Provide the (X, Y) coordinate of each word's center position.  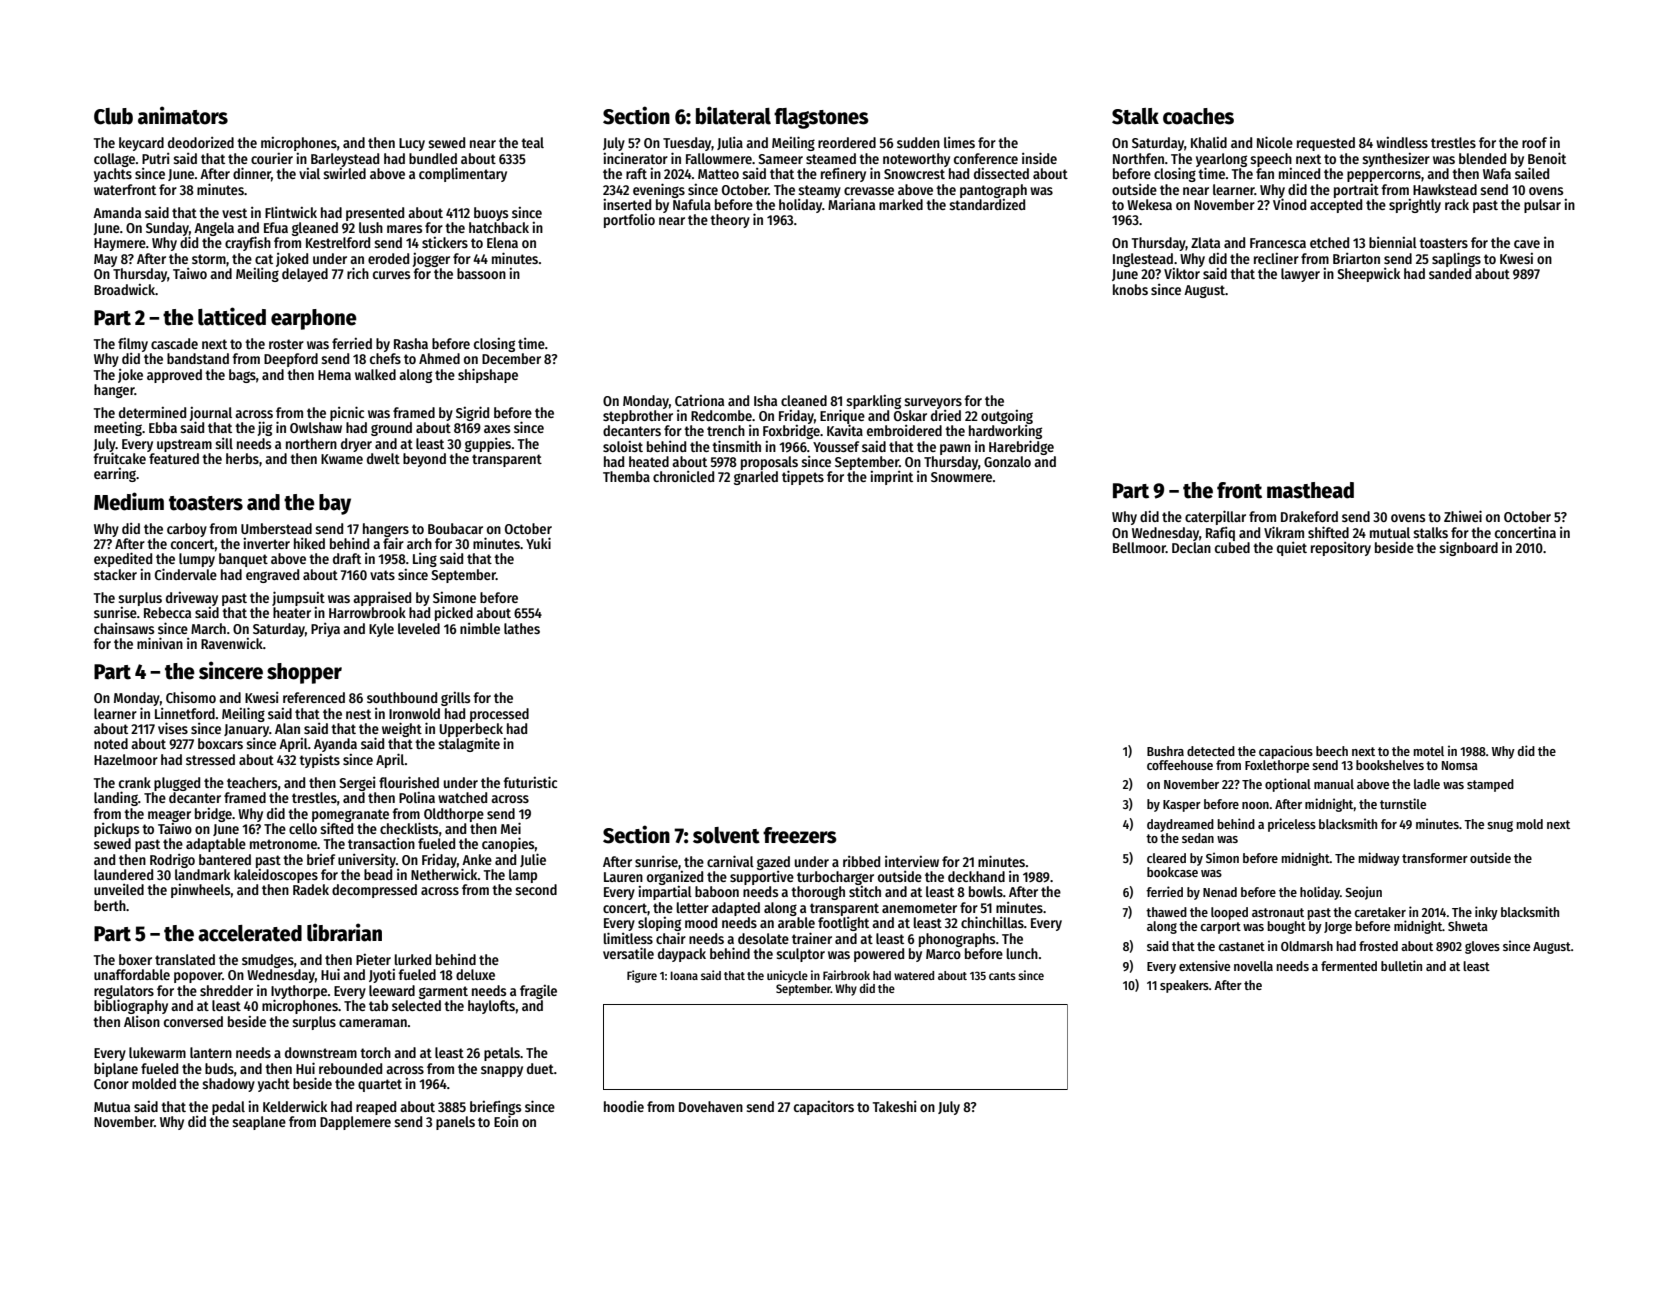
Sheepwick (1369, 275)
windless (1402, 142)
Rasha (411, 343)
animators (183, 115)
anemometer (919, 908)
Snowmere (961, 477)
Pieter (373, 959)
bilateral (733, 115)
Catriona (699, 400)
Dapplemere (355, 1123)
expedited (123, 559)
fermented (1349, 966)
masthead (1310, 490)
